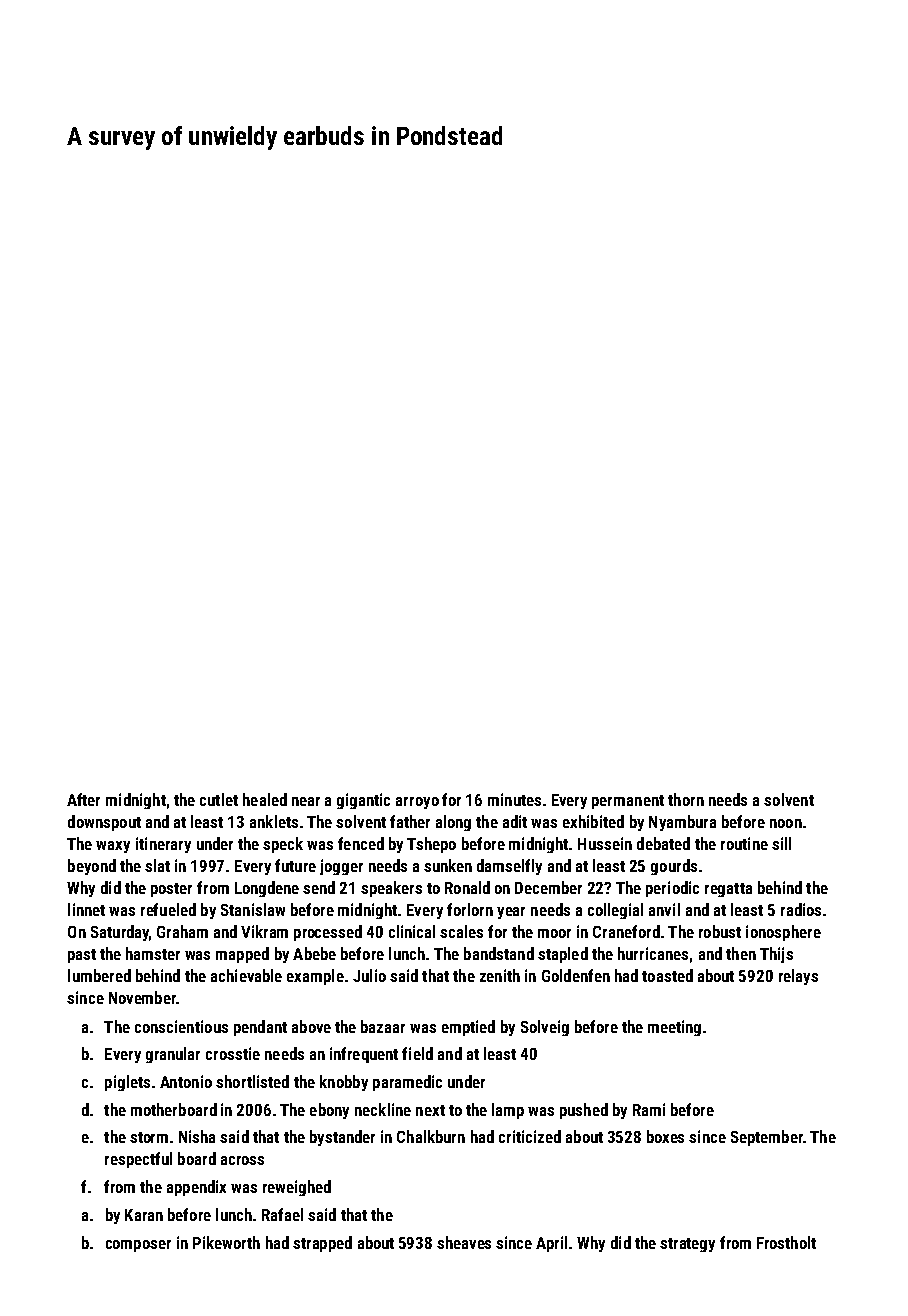 This screenshot has width=908, height=1316. Describe the element at coordinates (674, 1028) in the screenshot. I see `meeting` at that location.
